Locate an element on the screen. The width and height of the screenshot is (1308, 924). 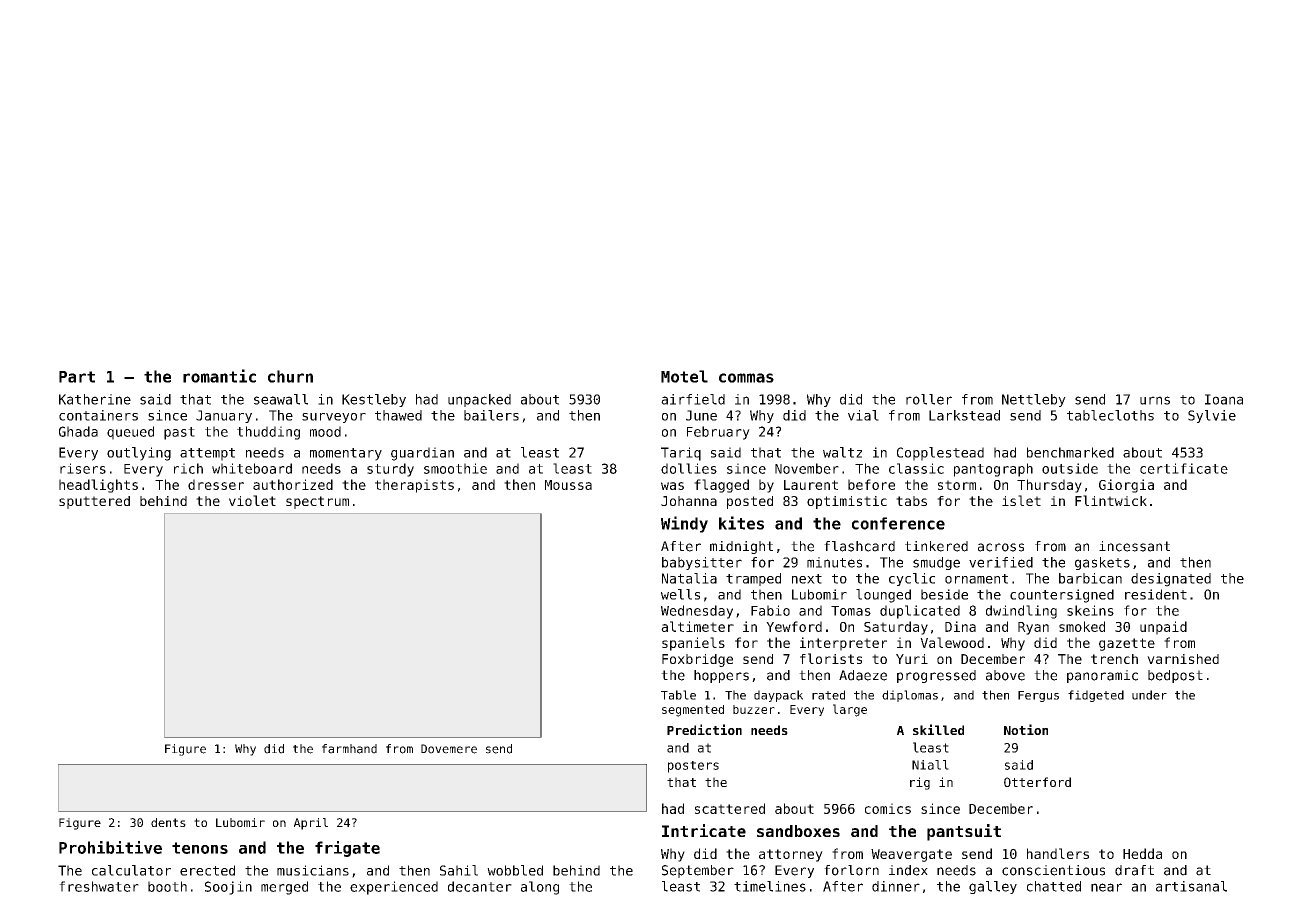
forlorn is located at coordinates (851, 870).
